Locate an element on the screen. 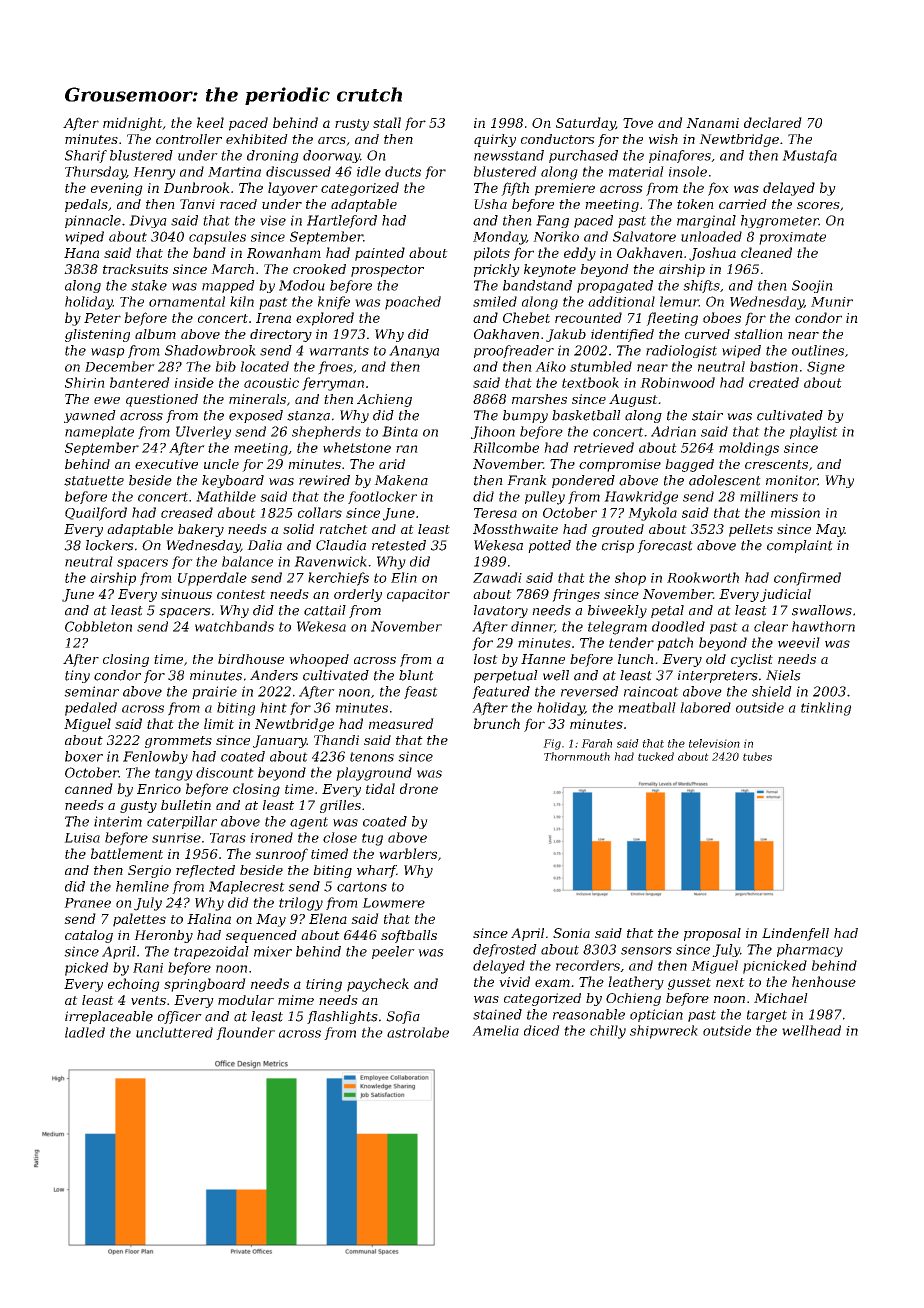  reversed is located at coordinates (589, 691).
